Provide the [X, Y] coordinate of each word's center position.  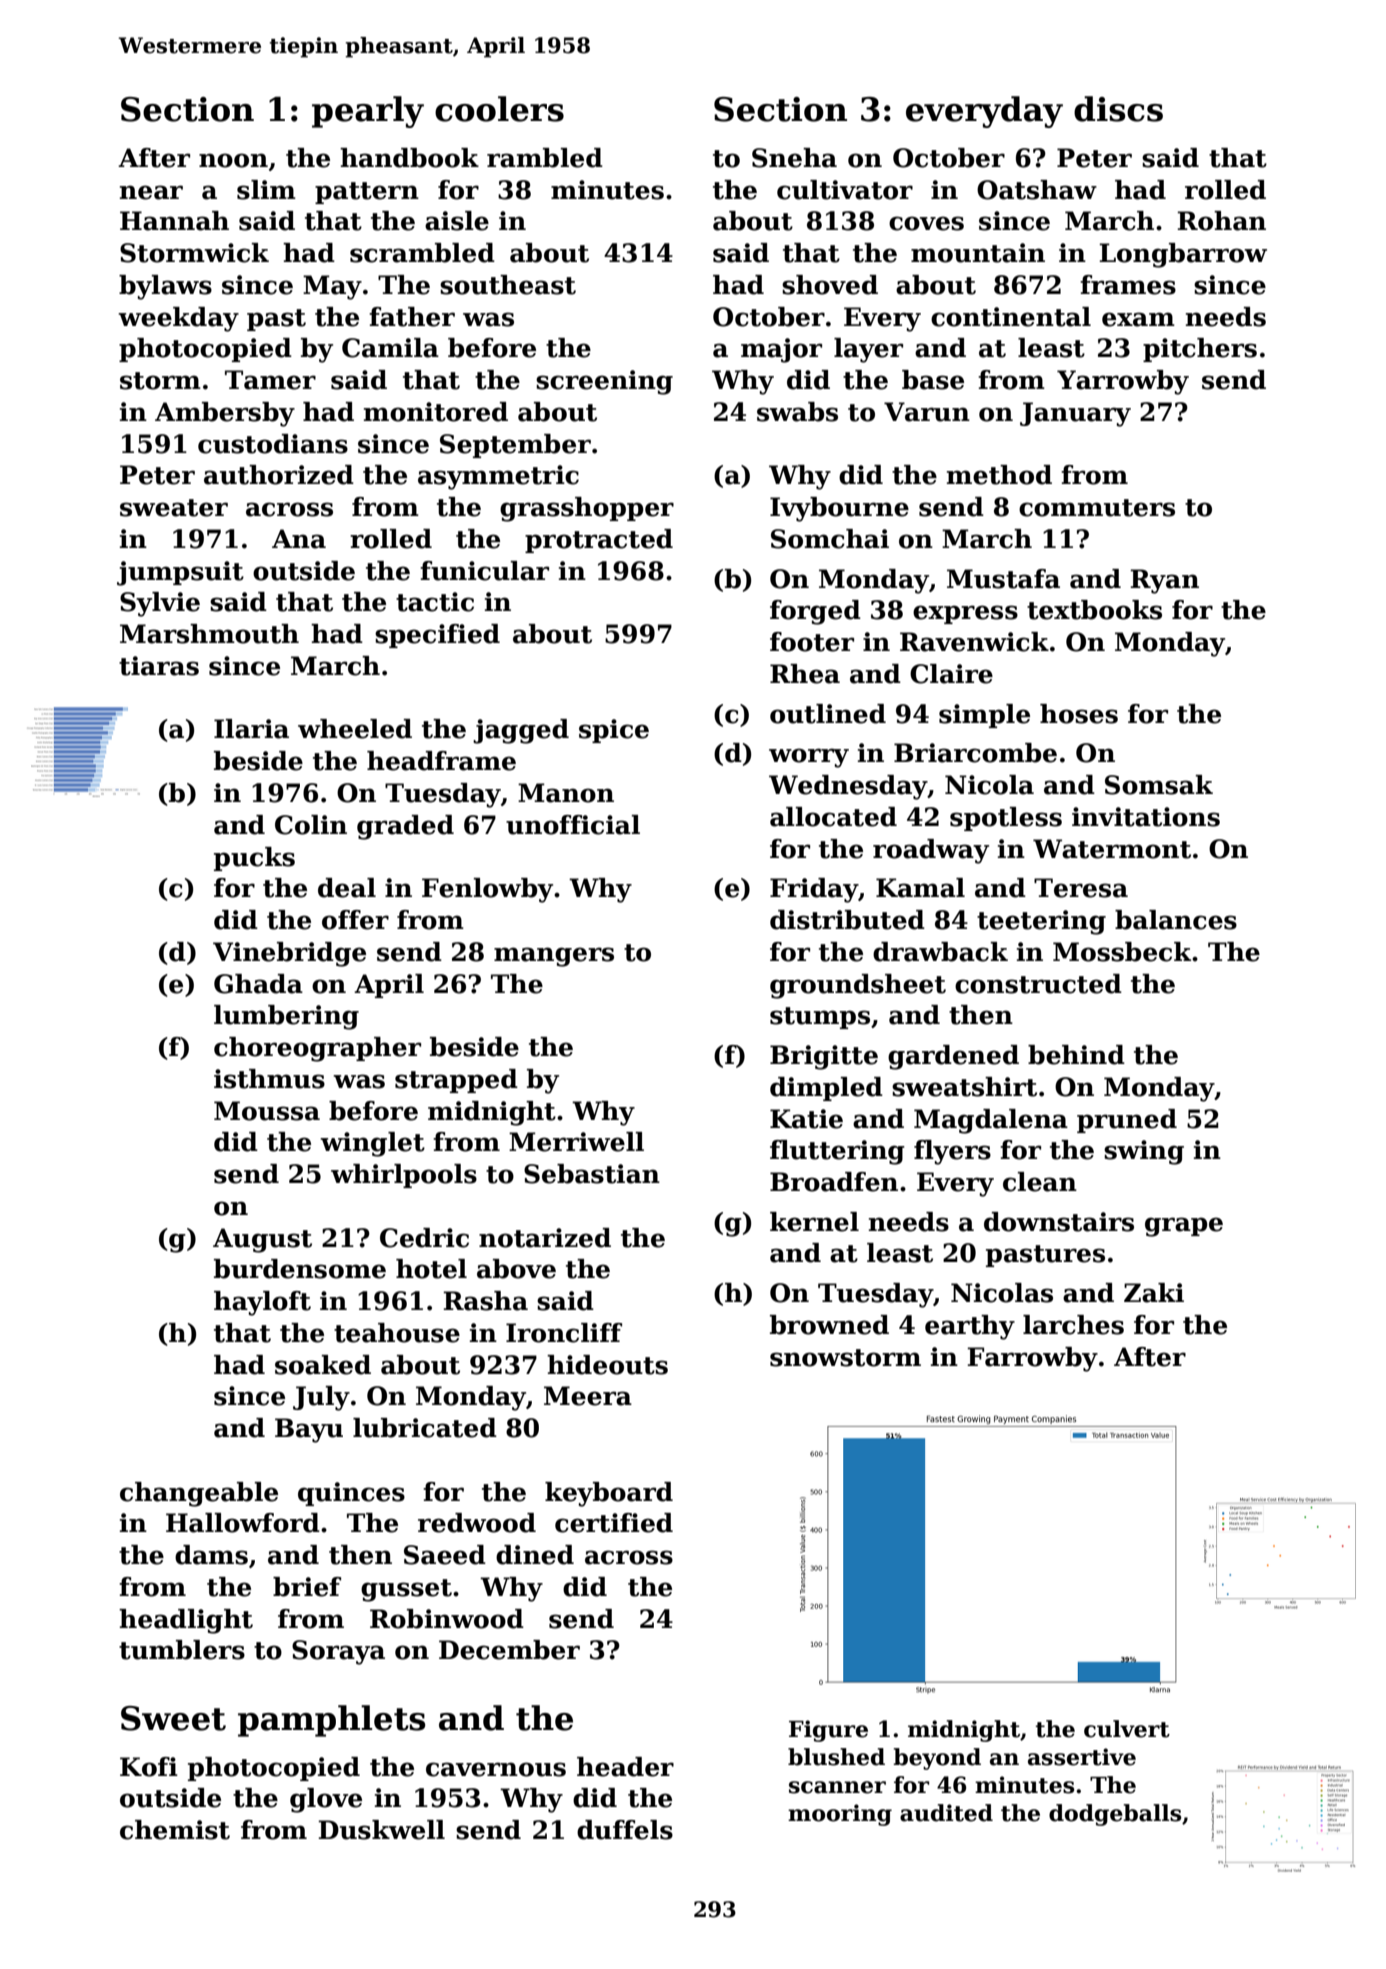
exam [1138, 319]
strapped [456, 1081]
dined [535, 1555]
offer [355, 920]
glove [326, 1800]
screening [604, 382]
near [151, 192]
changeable [199, 1494]
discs [1118, 109]
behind [1076, 1055]
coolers [499, 109]
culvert [1127, 1729]
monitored [436, 412]
